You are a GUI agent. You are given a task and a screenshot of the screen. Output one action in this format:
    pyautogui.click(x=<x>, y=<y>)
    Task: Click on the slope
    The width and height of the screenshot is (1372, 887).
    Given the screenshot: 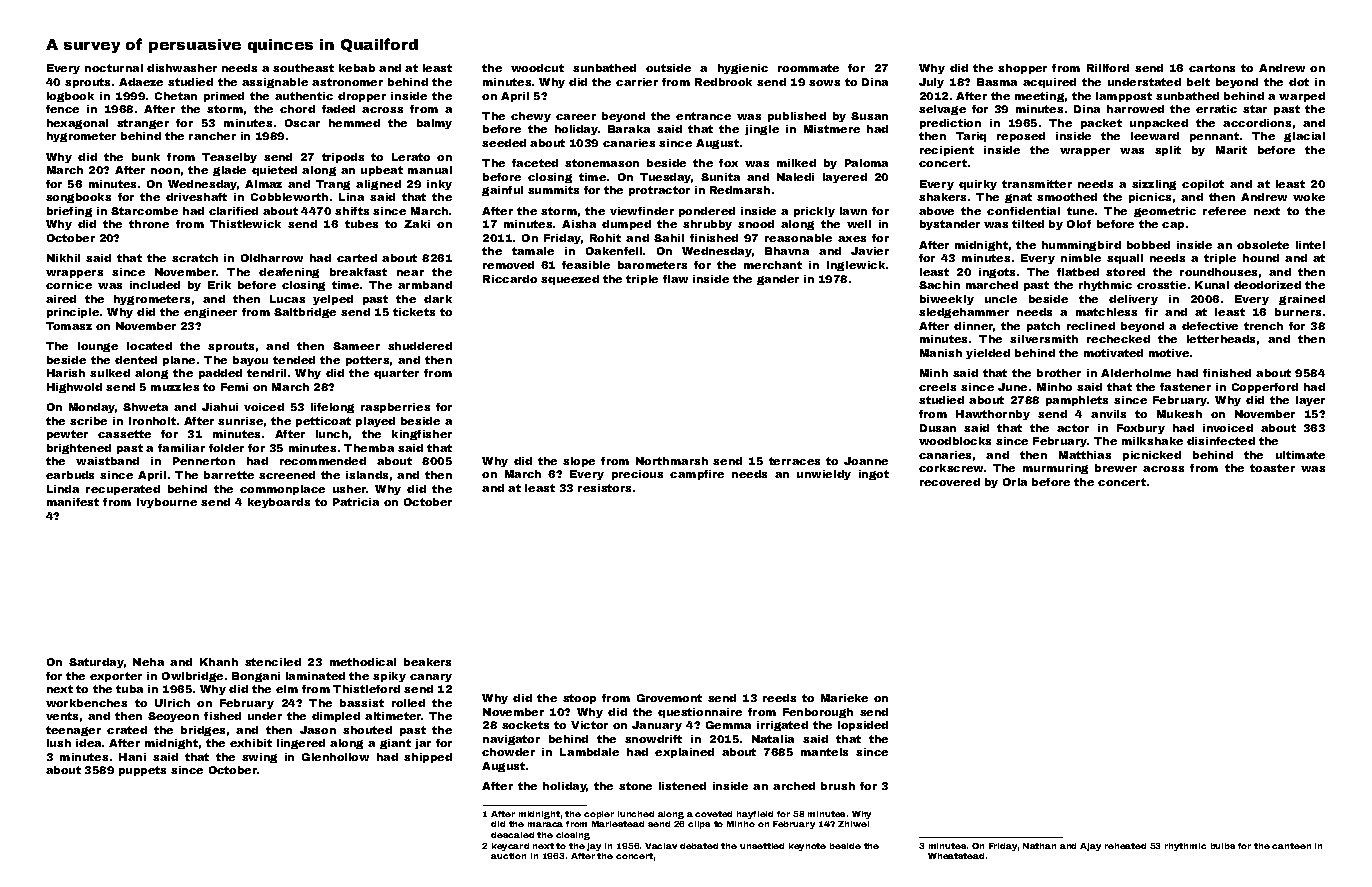 What is the action you would take?
    pyautogui.click(x=579, y=462)
